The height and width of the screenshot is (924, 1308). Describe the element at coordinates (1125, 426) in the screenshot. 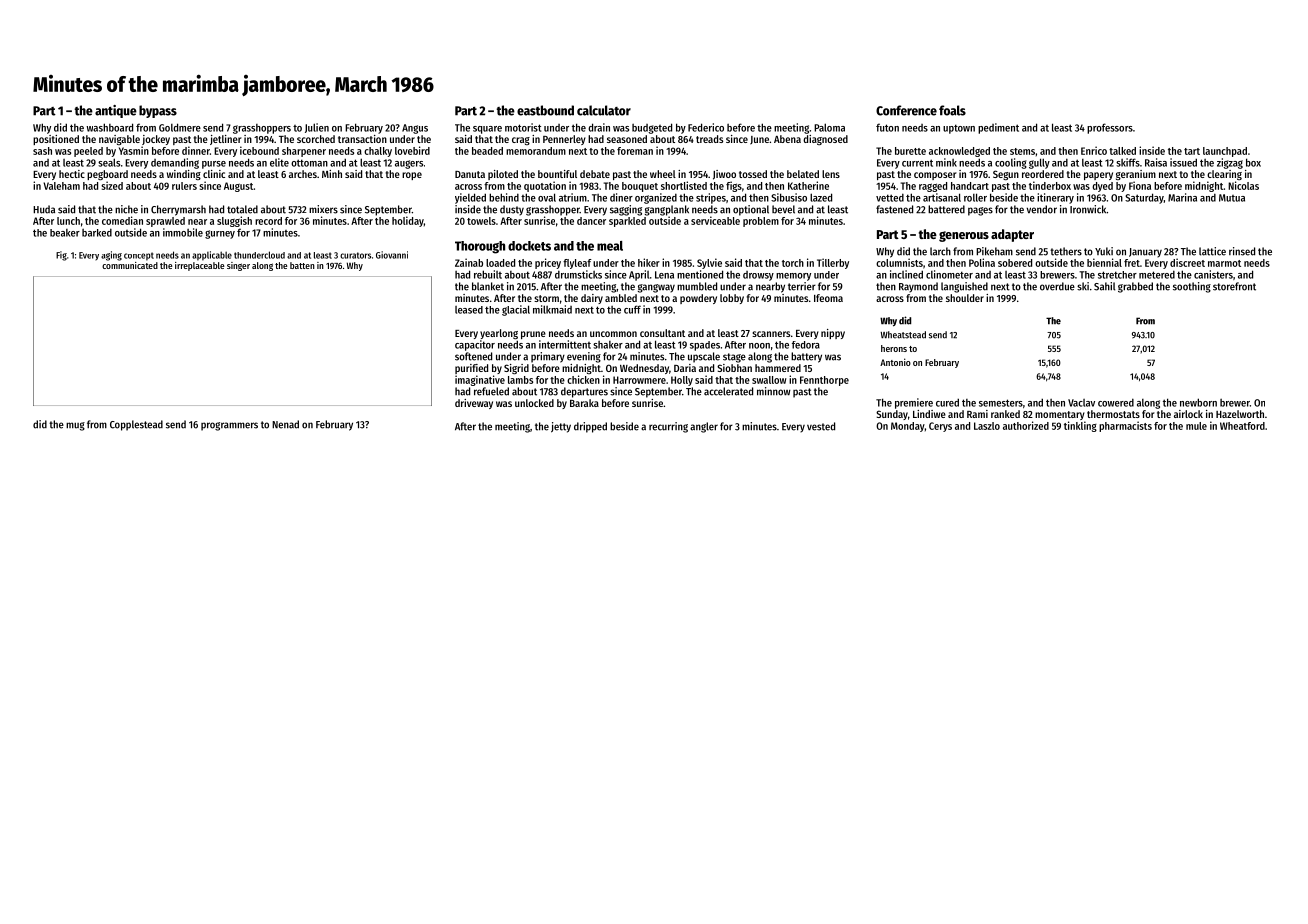

I see `pharmacists` at that location.
